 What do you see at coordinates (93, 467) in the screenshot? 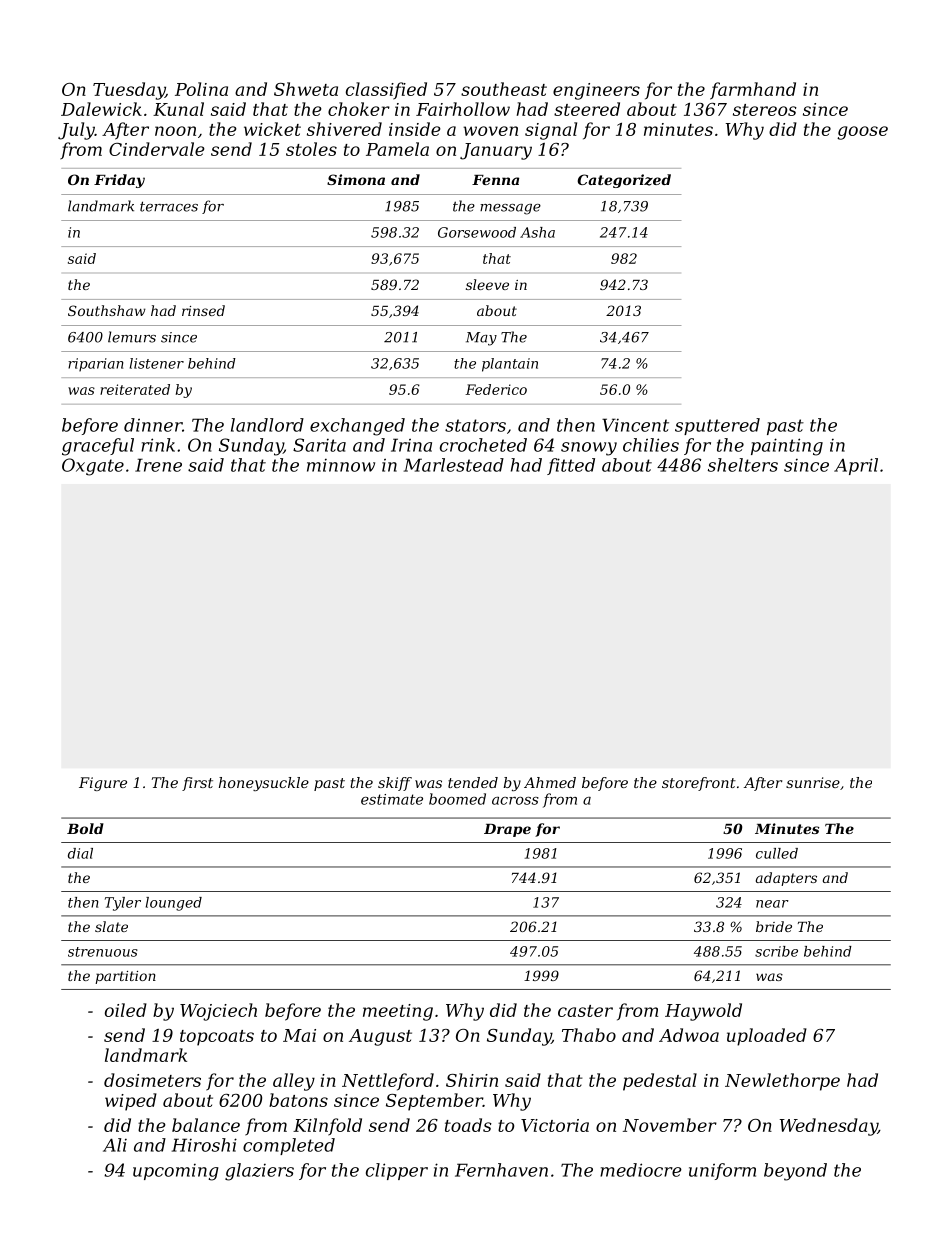
I see `Oxgate` at bounding box center [93, 467].
